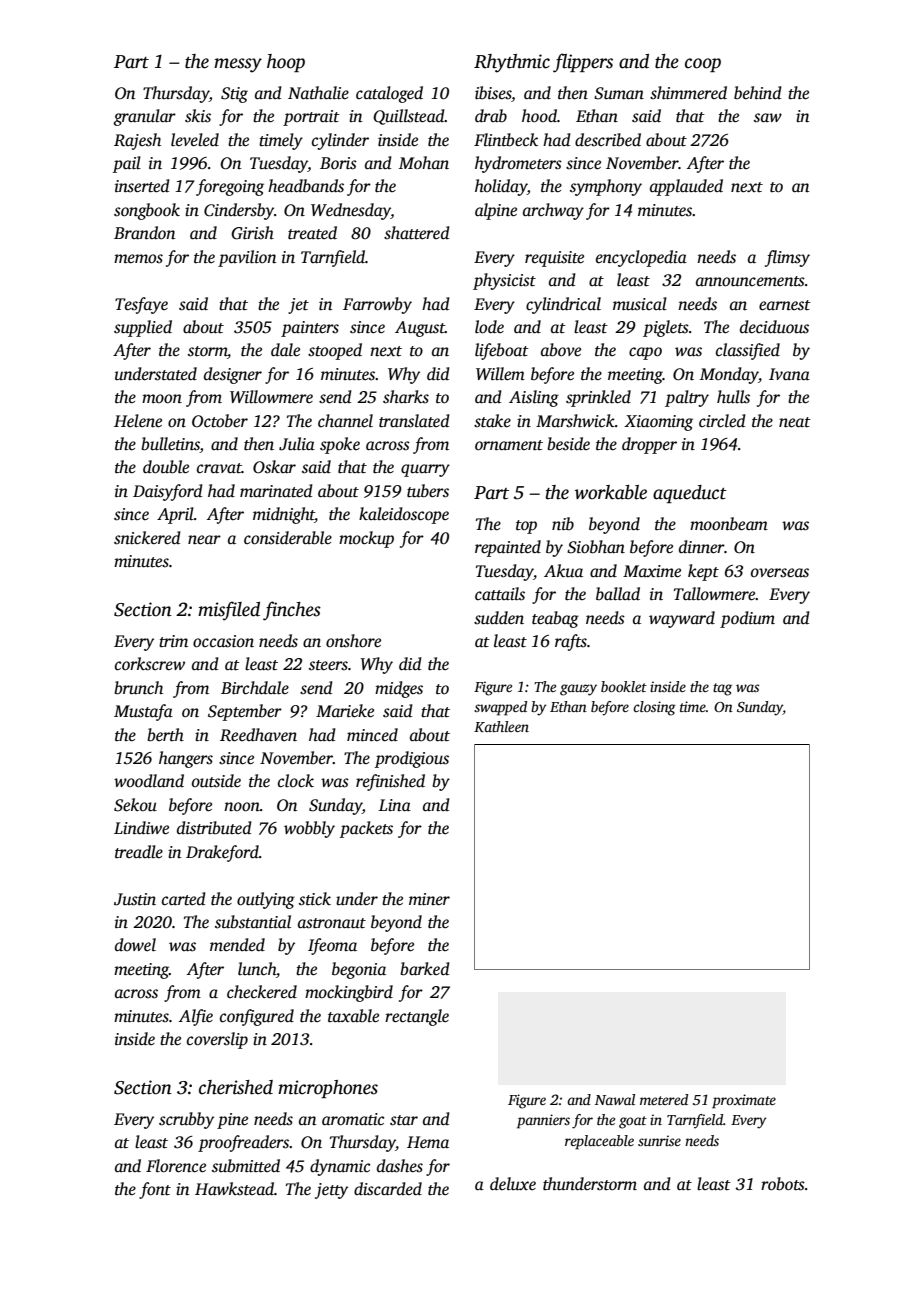 The width and height of the screenshot is (924, 1308). What do you see at coordinates (513, 1184) in the screenshot?
I see `deluxe` at bounding box center [513, 1184].
